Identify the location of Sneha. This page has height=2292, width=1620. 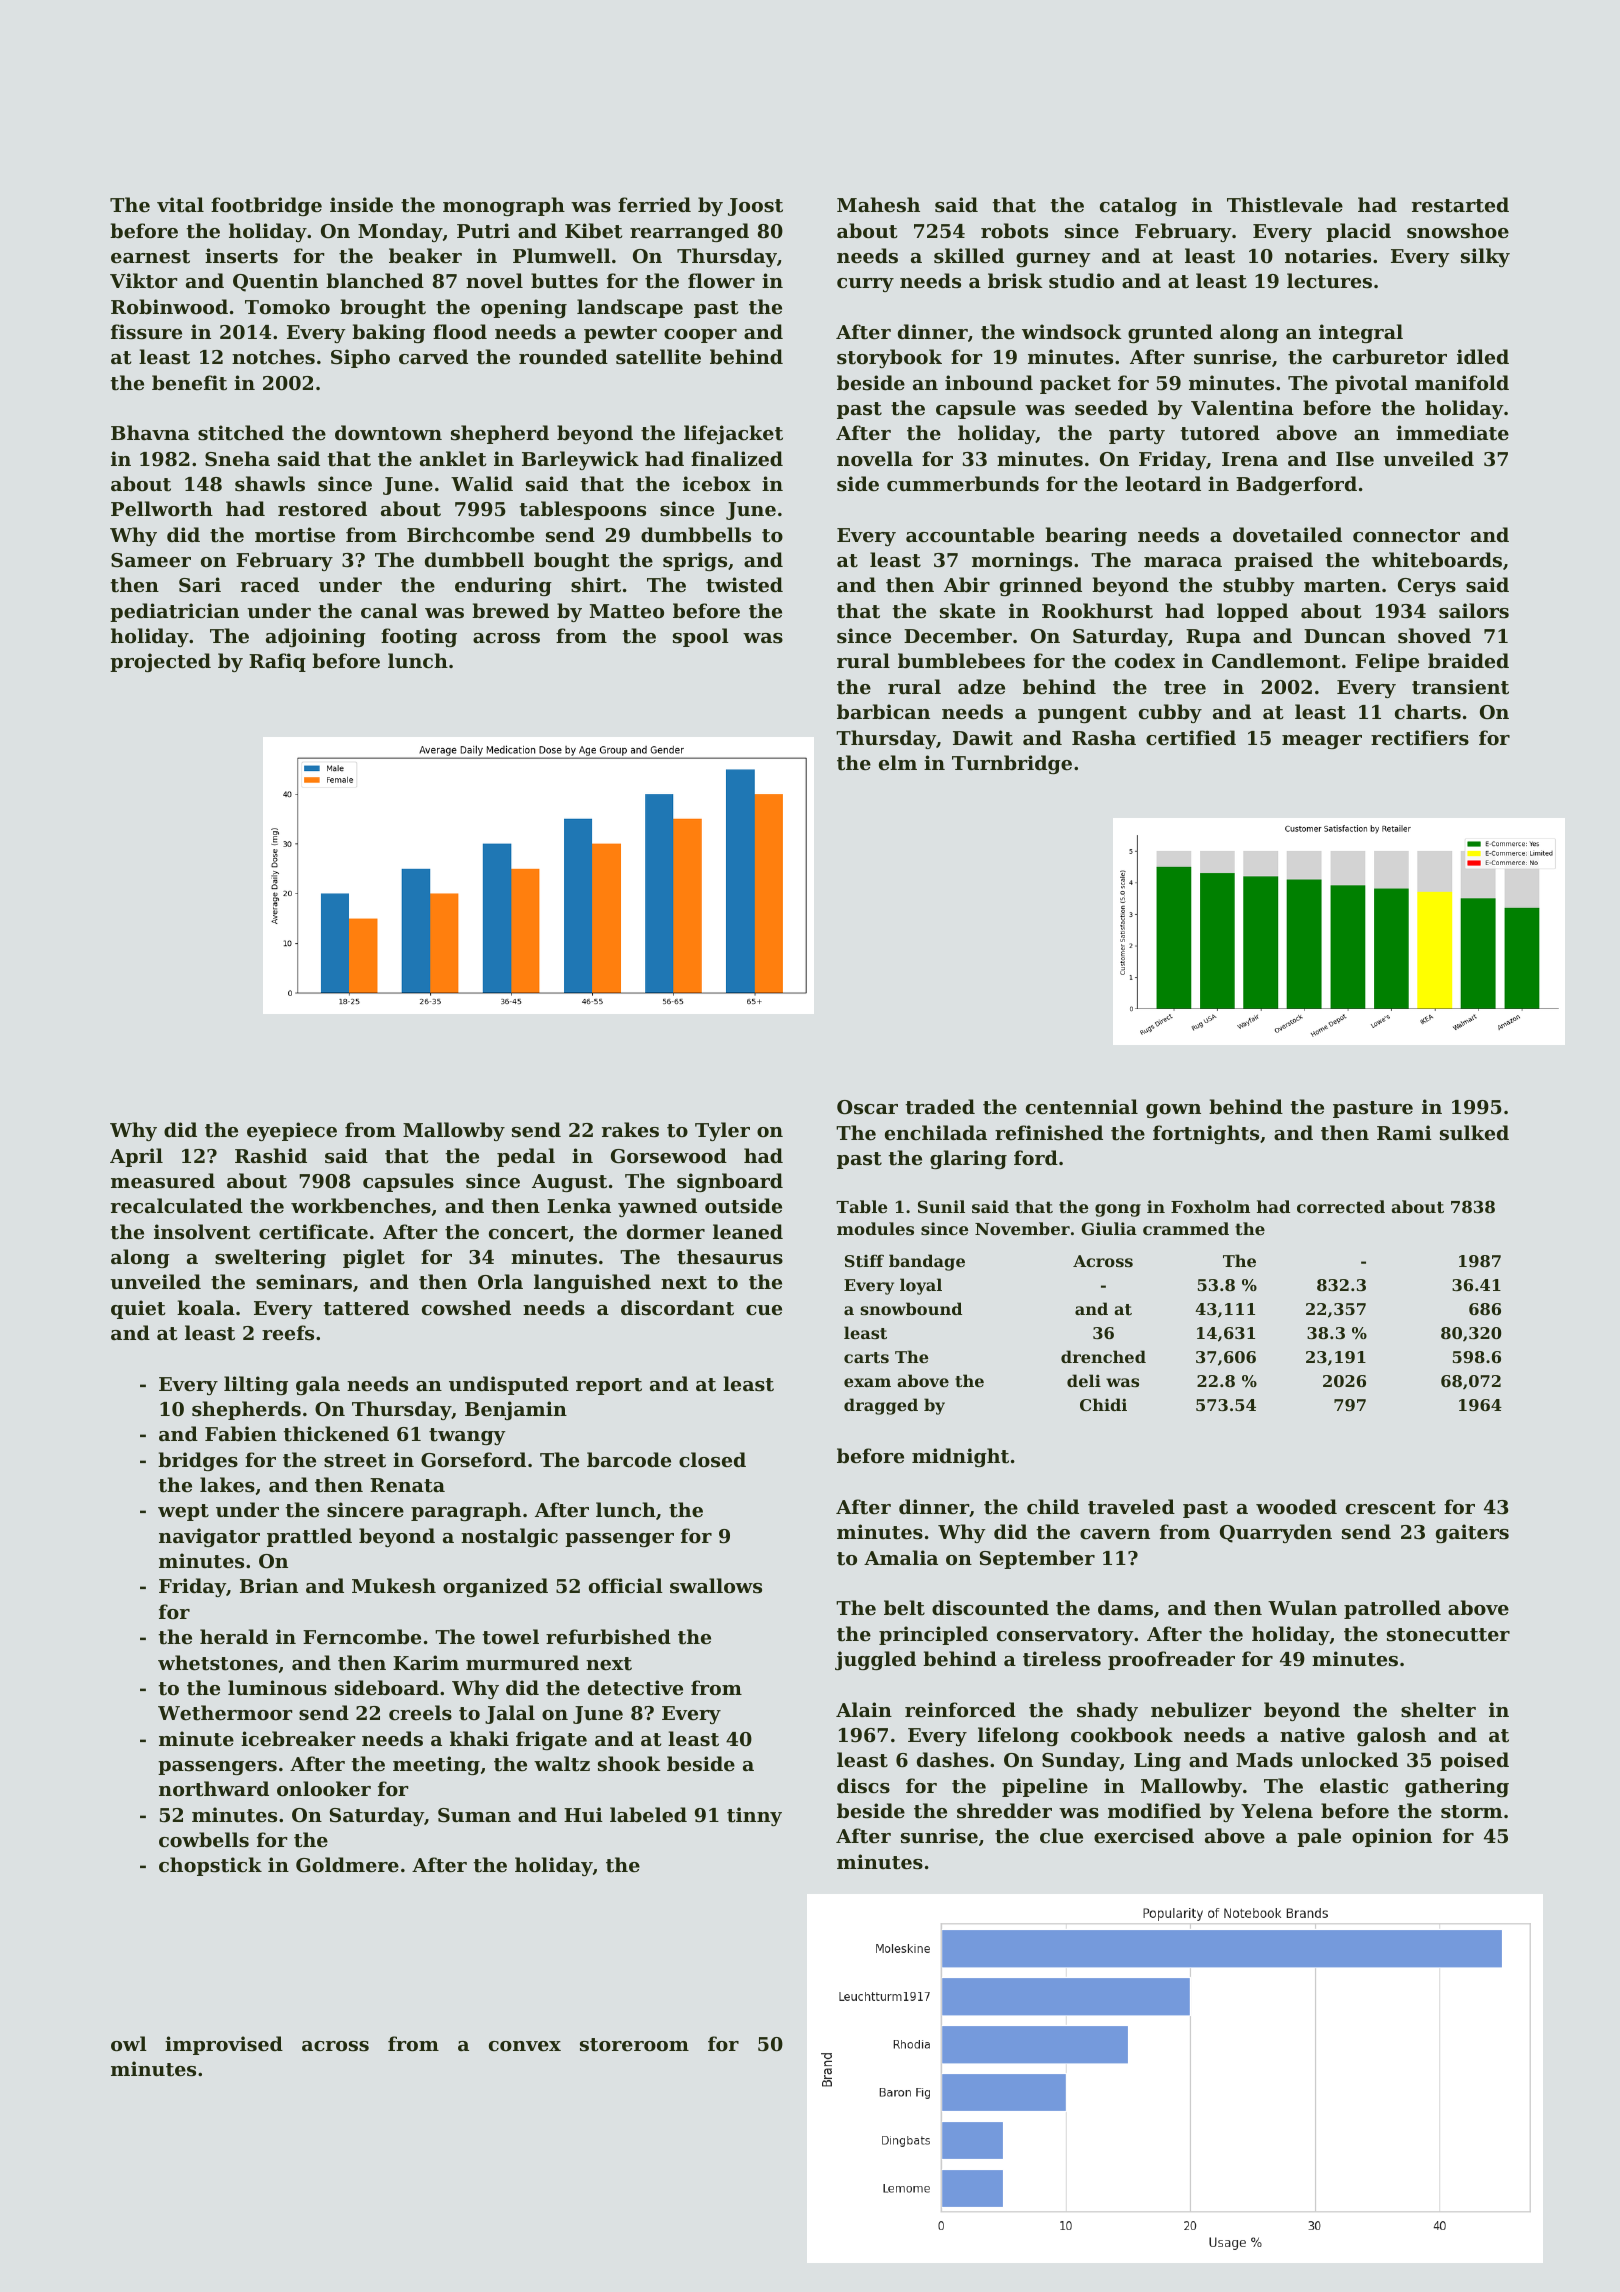
(237, 458).
